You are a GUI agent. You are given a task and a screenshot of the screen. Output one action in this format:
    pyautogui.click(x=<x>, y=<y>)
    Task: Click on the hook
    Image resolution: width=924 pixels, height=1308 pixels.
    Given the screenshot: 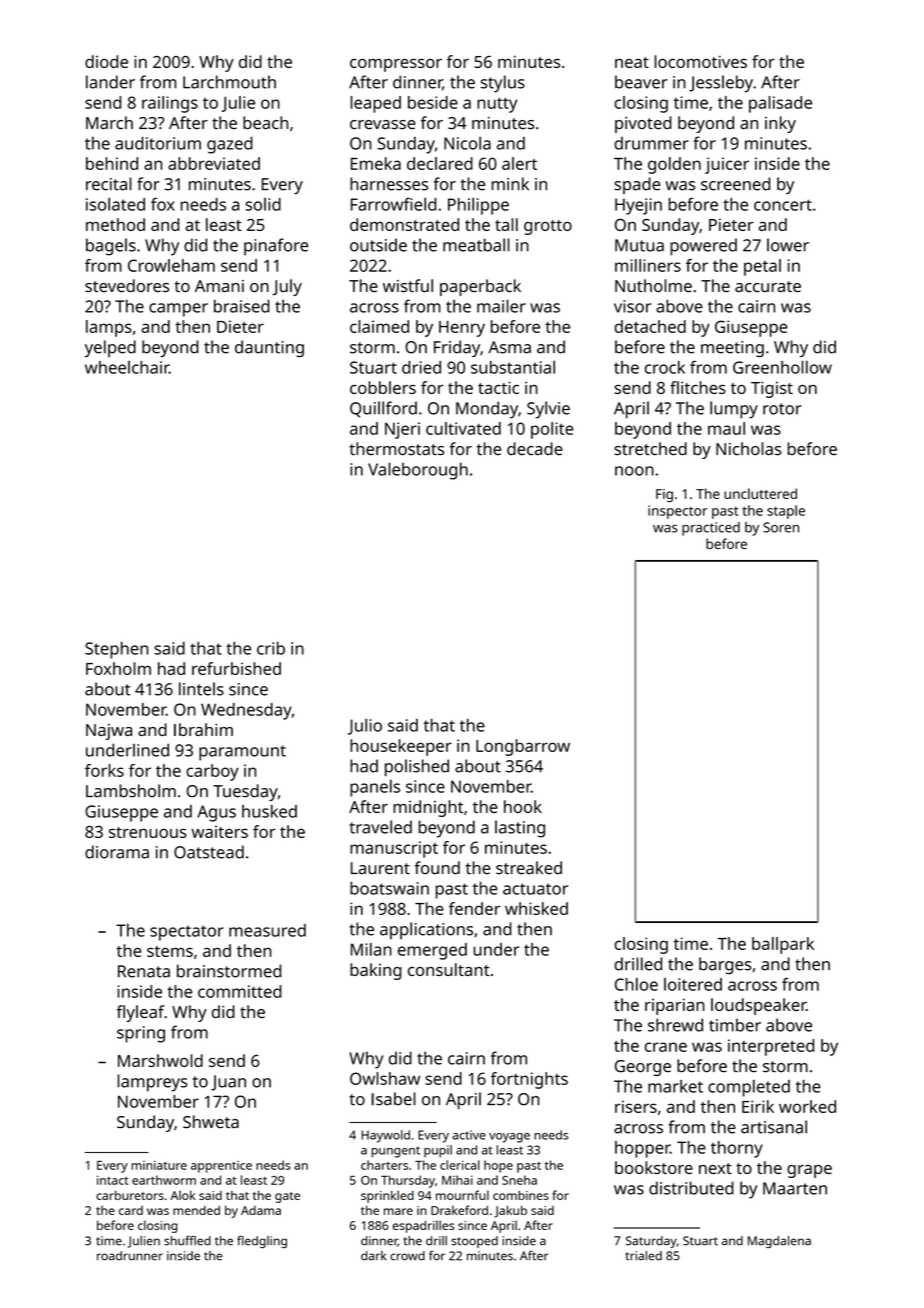 What is the action you would take?
    pyautogui.click(x=523, y=806)
